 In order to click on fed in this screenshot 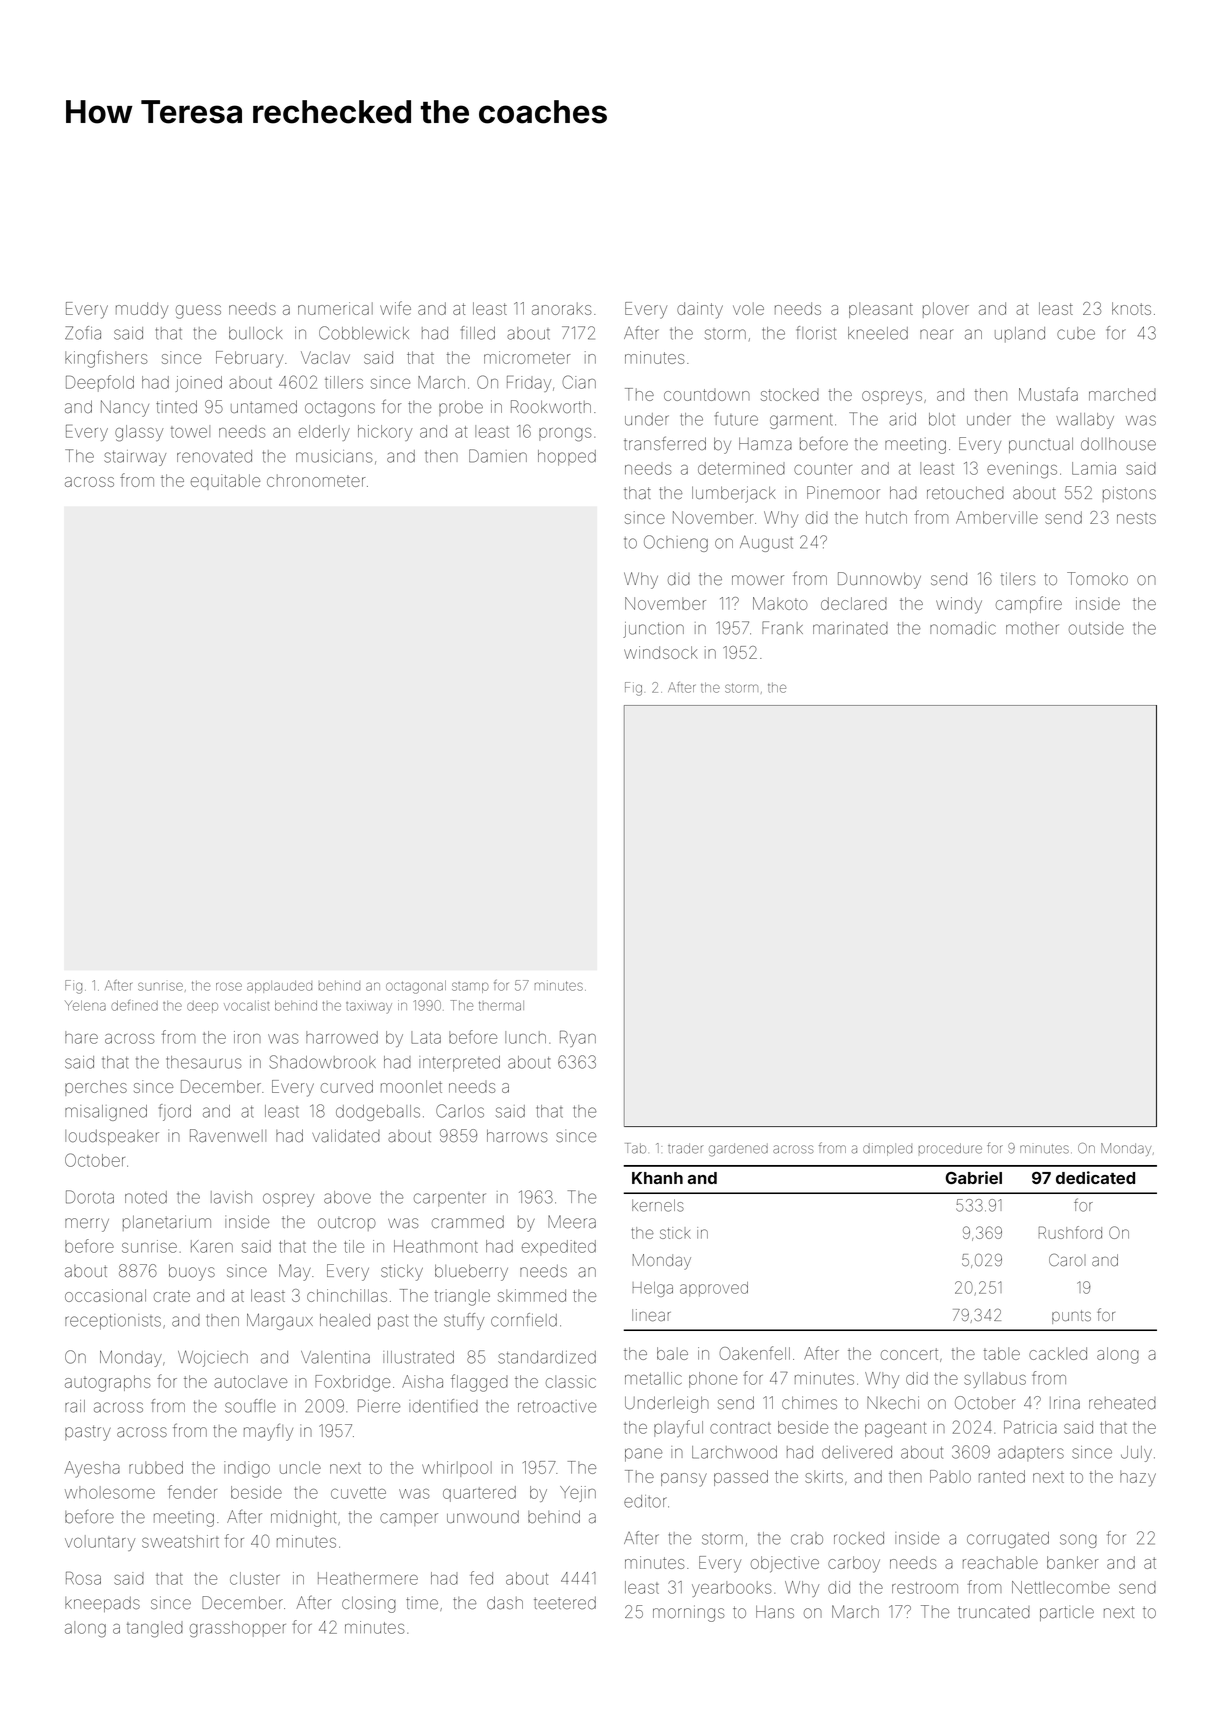, I will do `click(481, 1578)`.
